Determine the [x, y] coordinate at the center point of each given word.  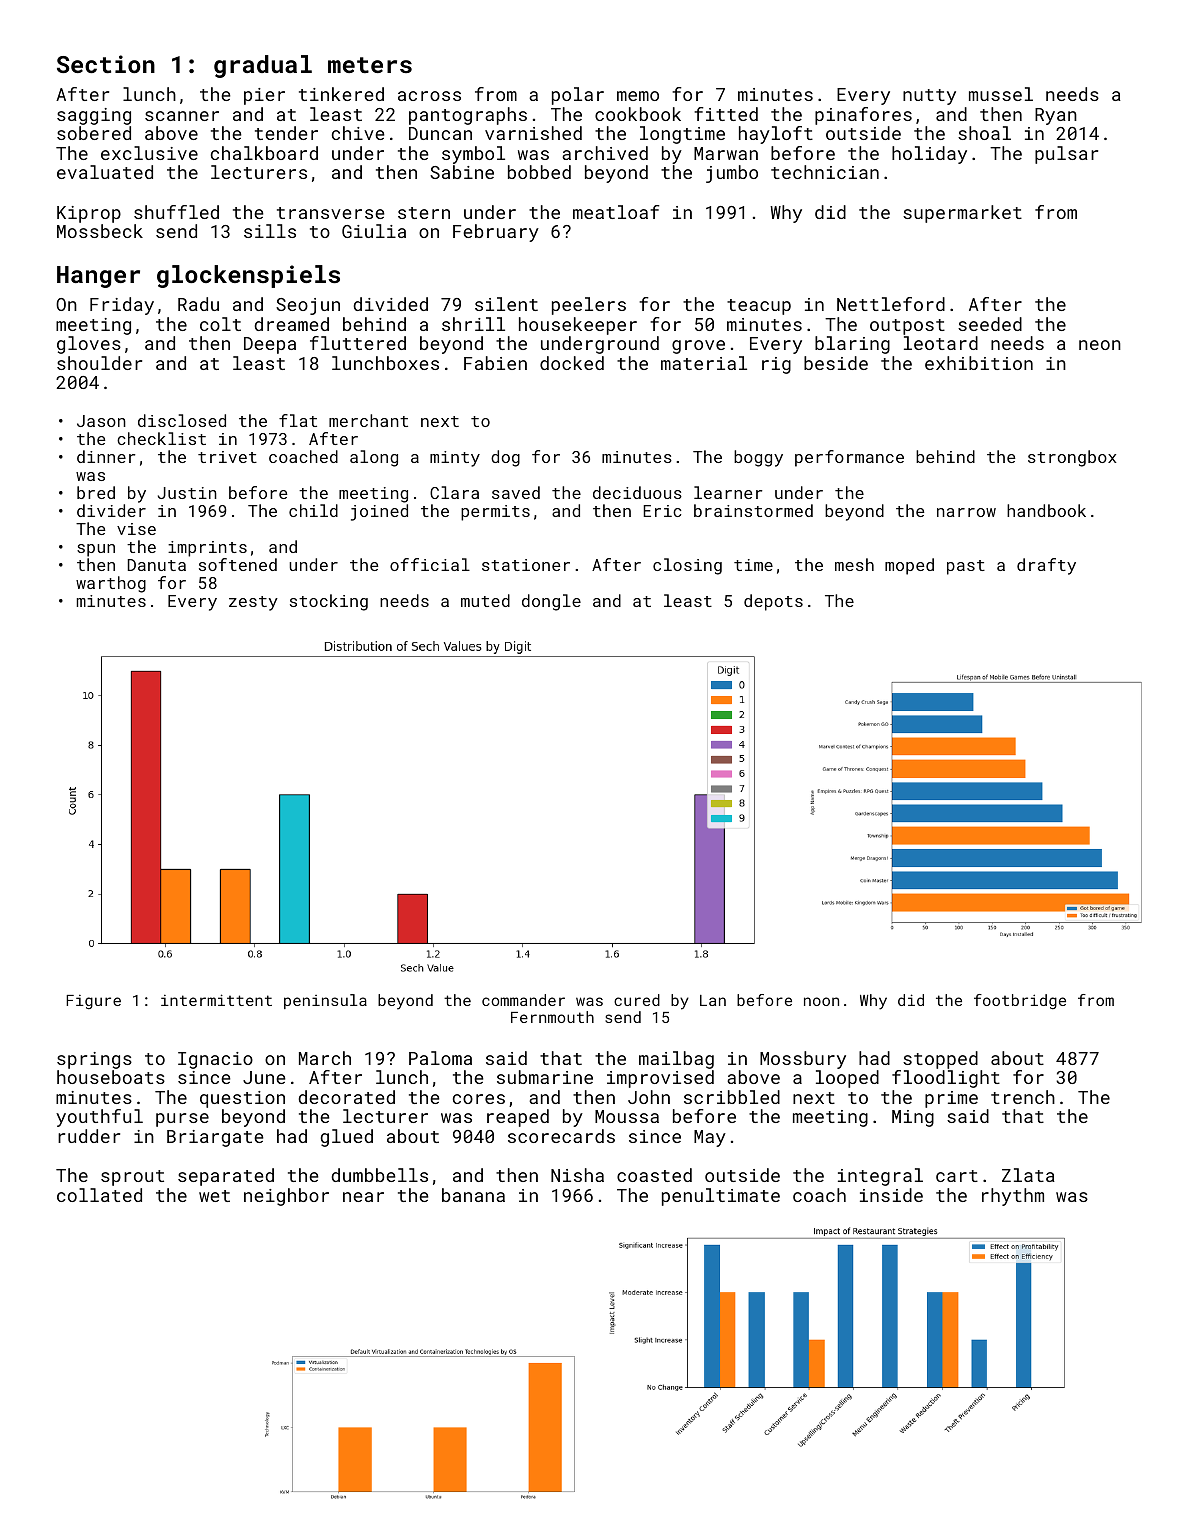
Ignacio [215, 1060]
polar [578, 96]
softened [238, 564]
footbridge [1020, 1001]
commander [523, 1000]
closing [687, 566]
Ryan [1056, 116]
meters [370, 65]
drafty [1046, 566]
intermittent [216, 1000]
